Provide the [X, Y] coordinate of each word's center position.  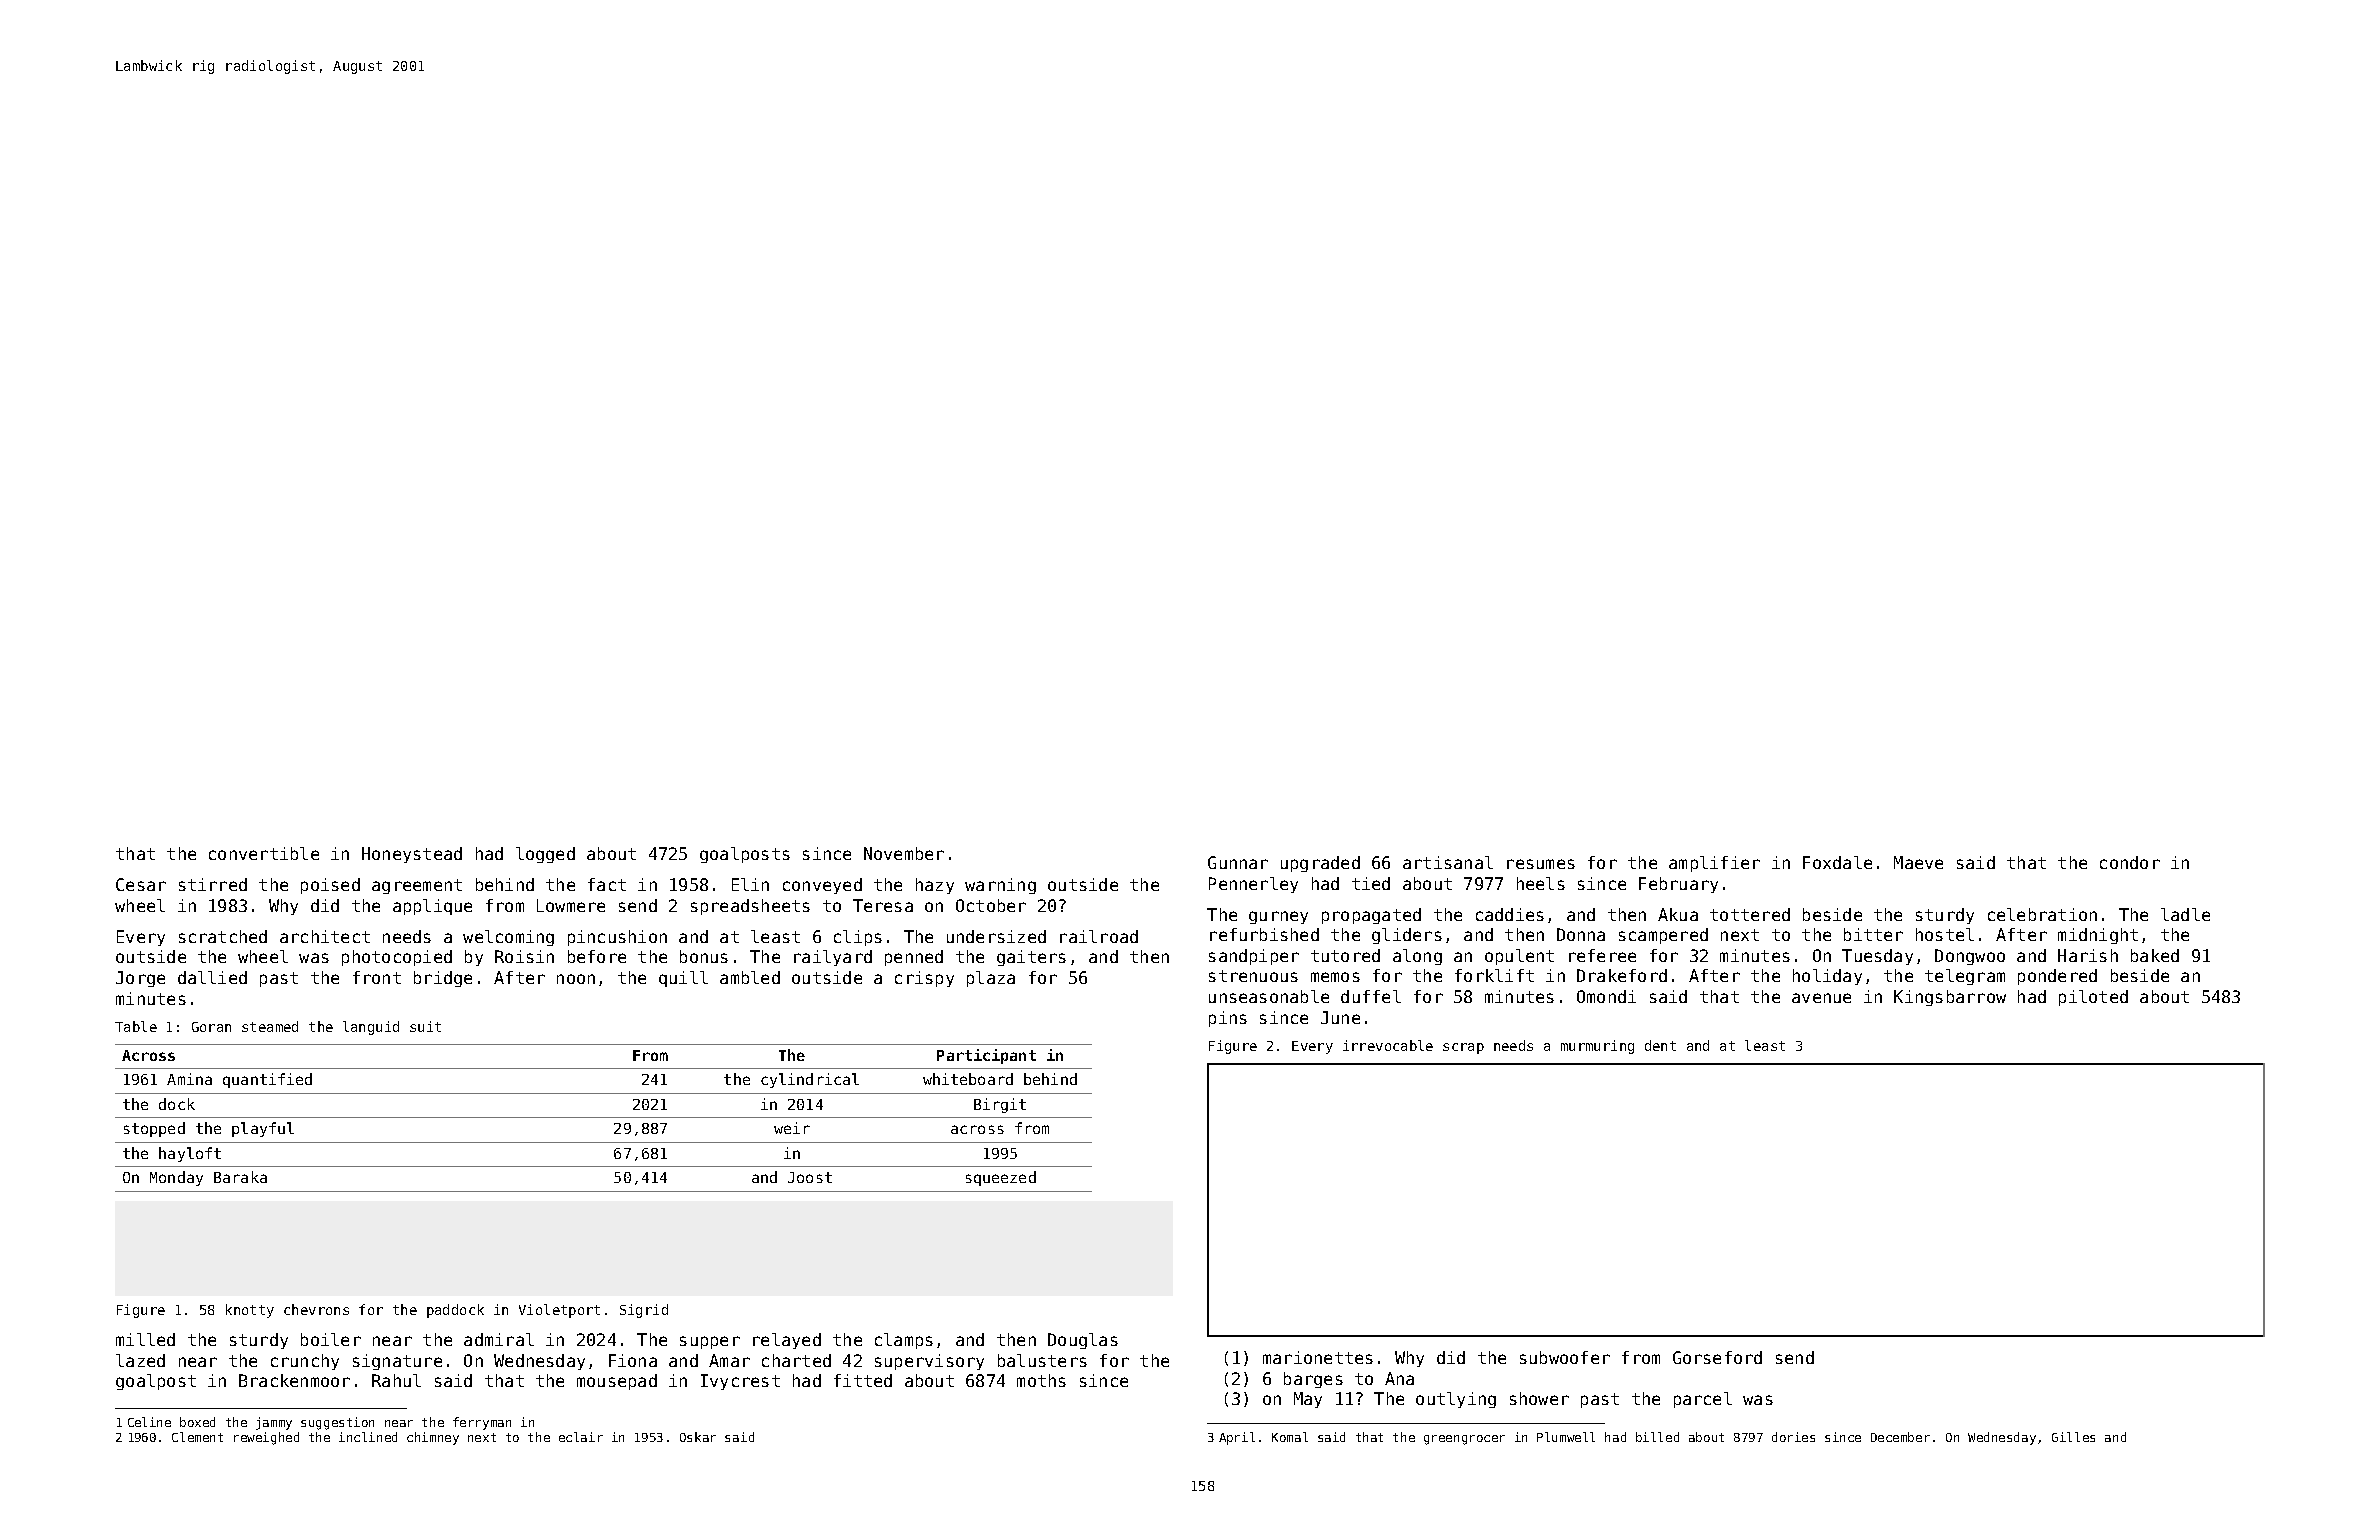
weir [792, 1128]
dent [1660, 1045]
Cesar [141, 884]
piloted [2093, 998]
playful [263, 1129]
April [1237, 1438]
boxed [197, 1422]
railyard [833, 958]
